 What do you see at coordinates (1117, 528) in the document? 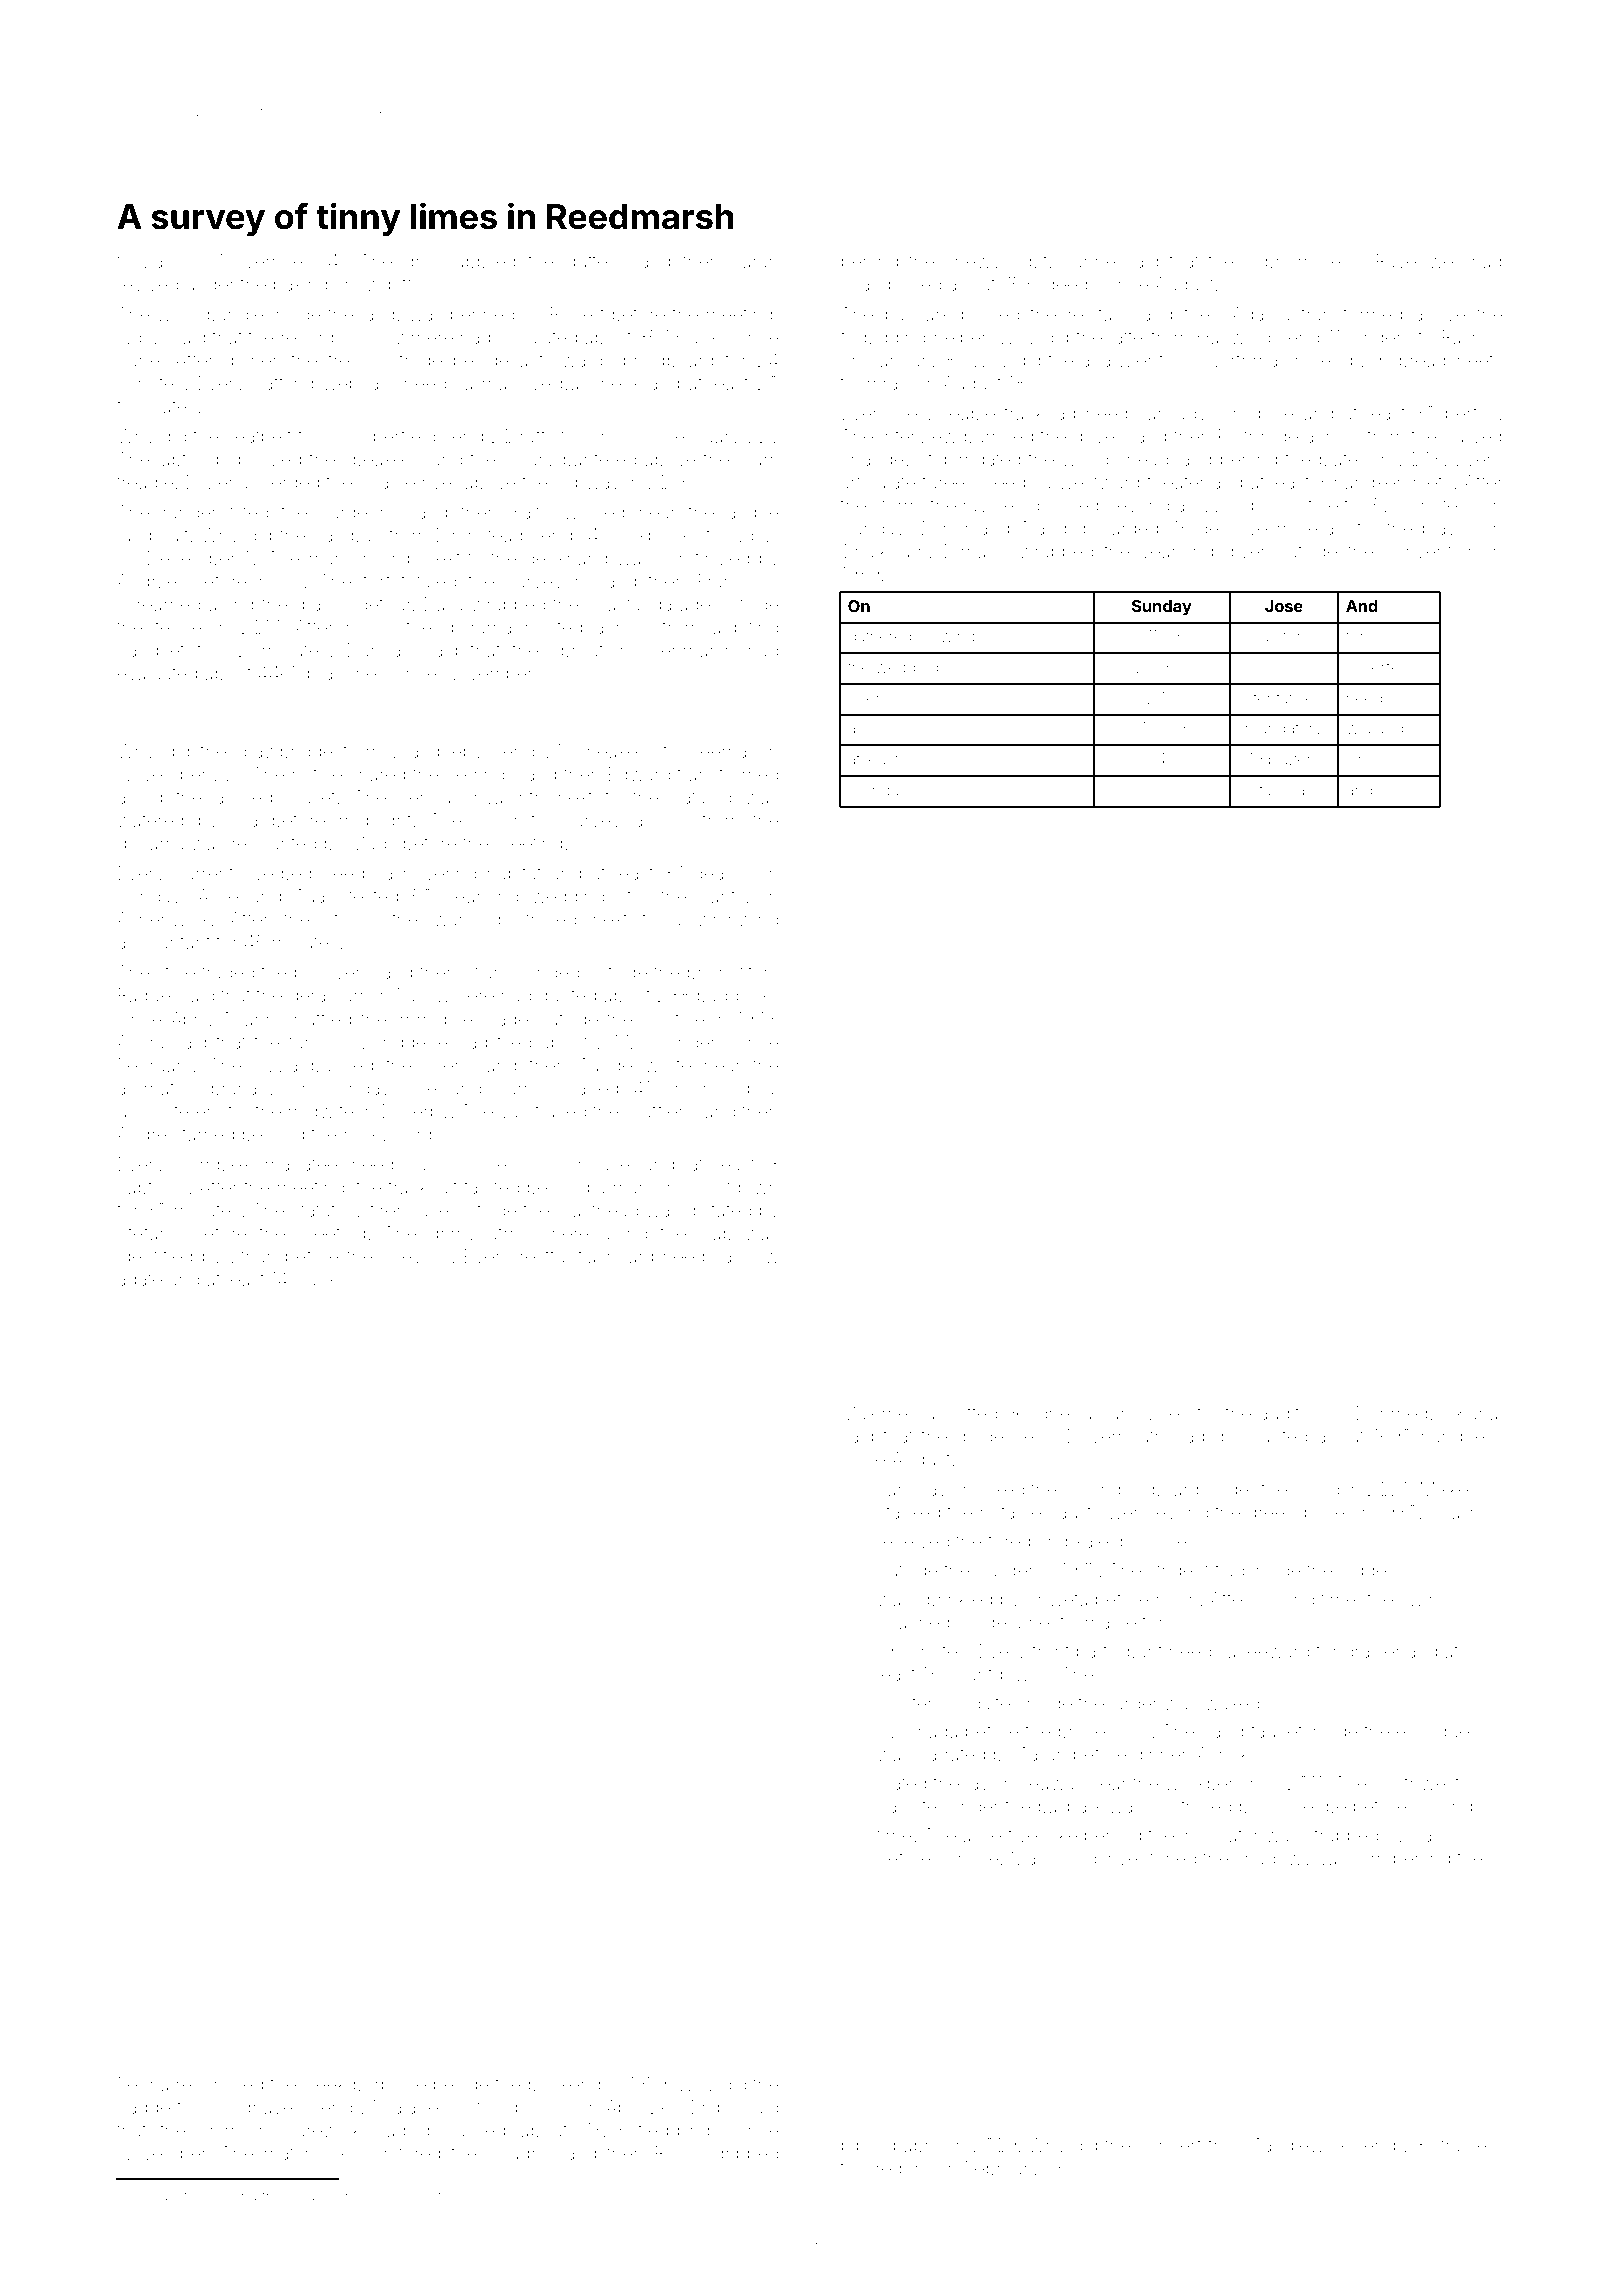
I see `discarded` at bounding box center [1117, 528].
